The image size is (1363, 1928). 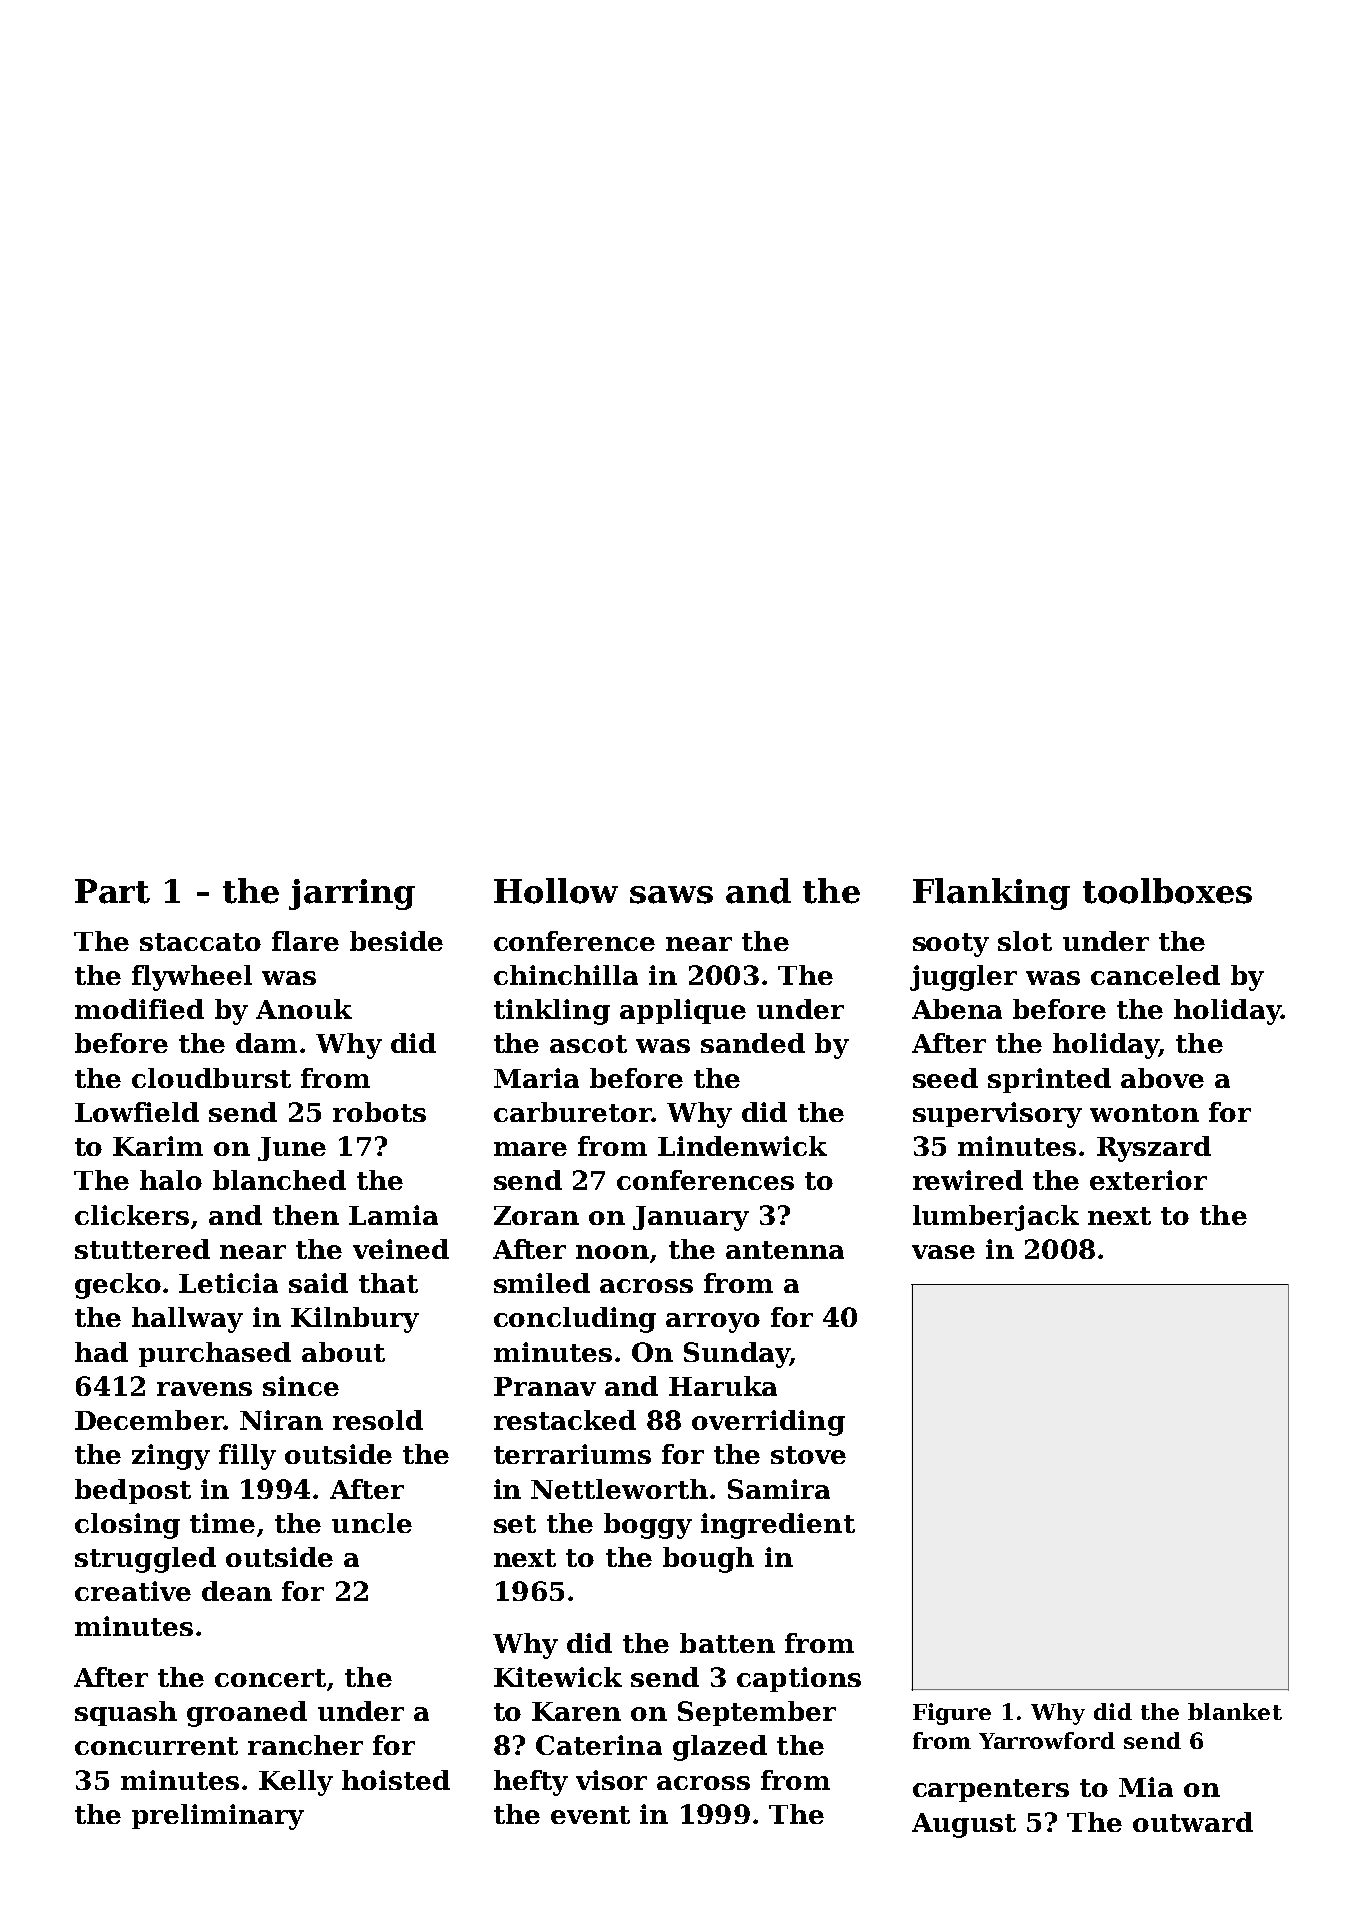 What do you see at coordinates (218, 1817) in the image?
I see `preliminary` at bounding box center [218, 1817].
